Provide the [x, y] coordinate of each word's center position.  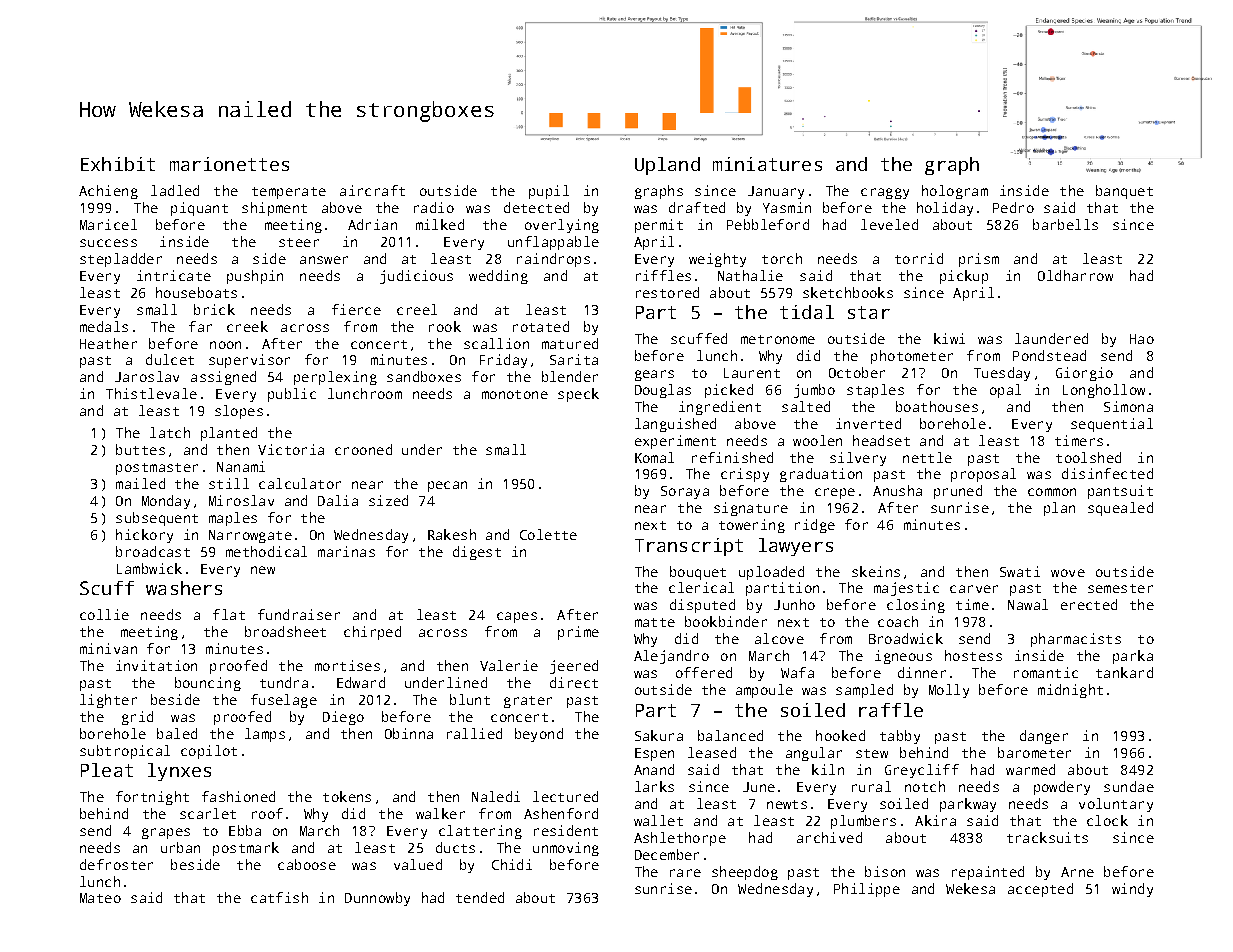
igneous [903, 657]
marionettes [229, 164]
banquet [1124, 192]
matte [655, 622]
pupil [549, 192]
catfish [279, 897]
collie [104, 614]
